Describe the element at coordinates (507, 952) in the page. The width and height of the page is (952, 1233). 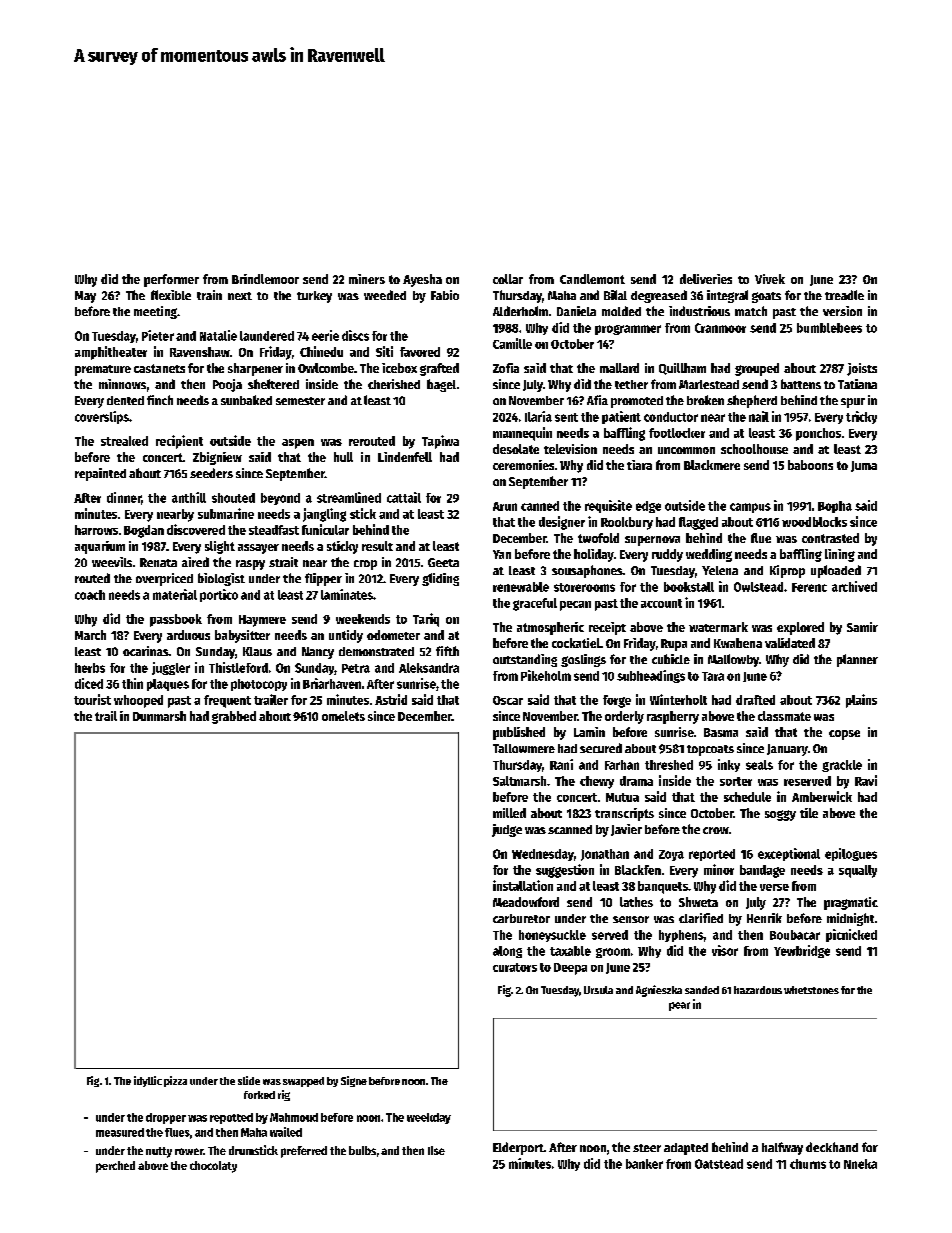
I see `along` at that location.
